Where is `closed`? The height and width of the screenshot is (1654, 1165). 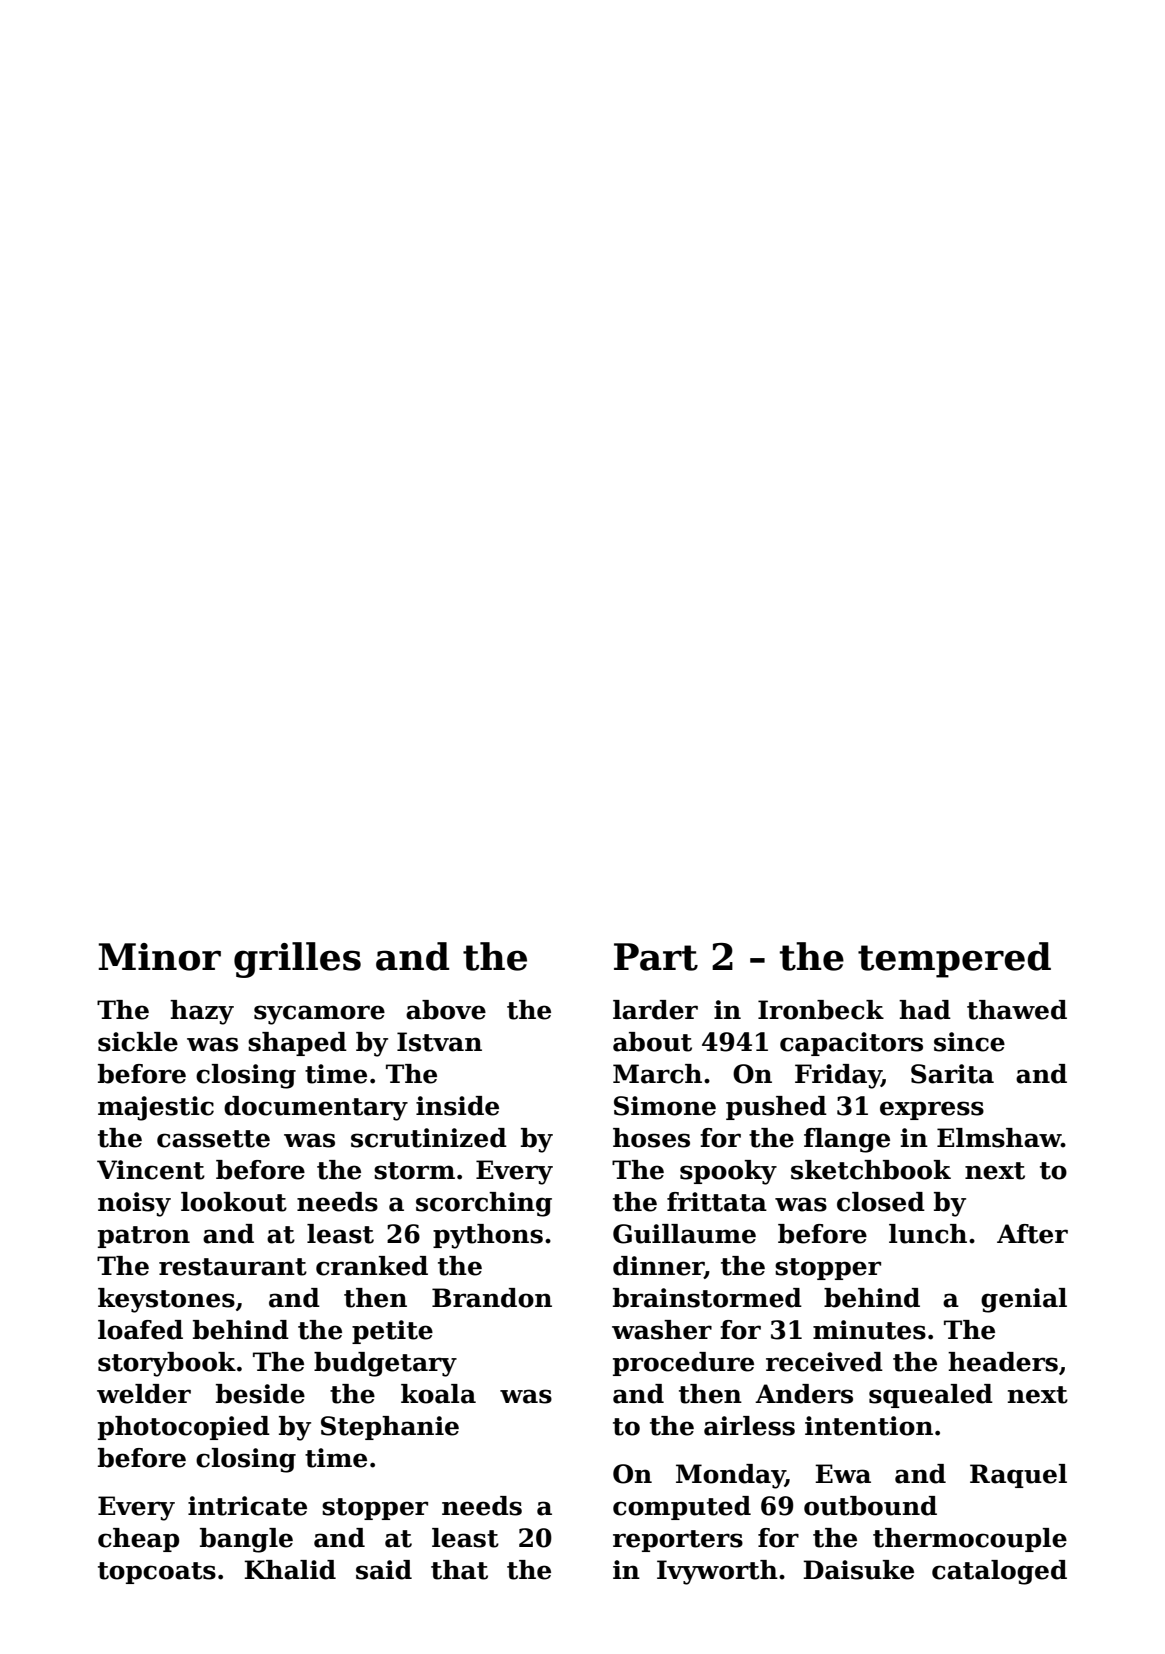
closed is located at coordinates (881, 1202).
